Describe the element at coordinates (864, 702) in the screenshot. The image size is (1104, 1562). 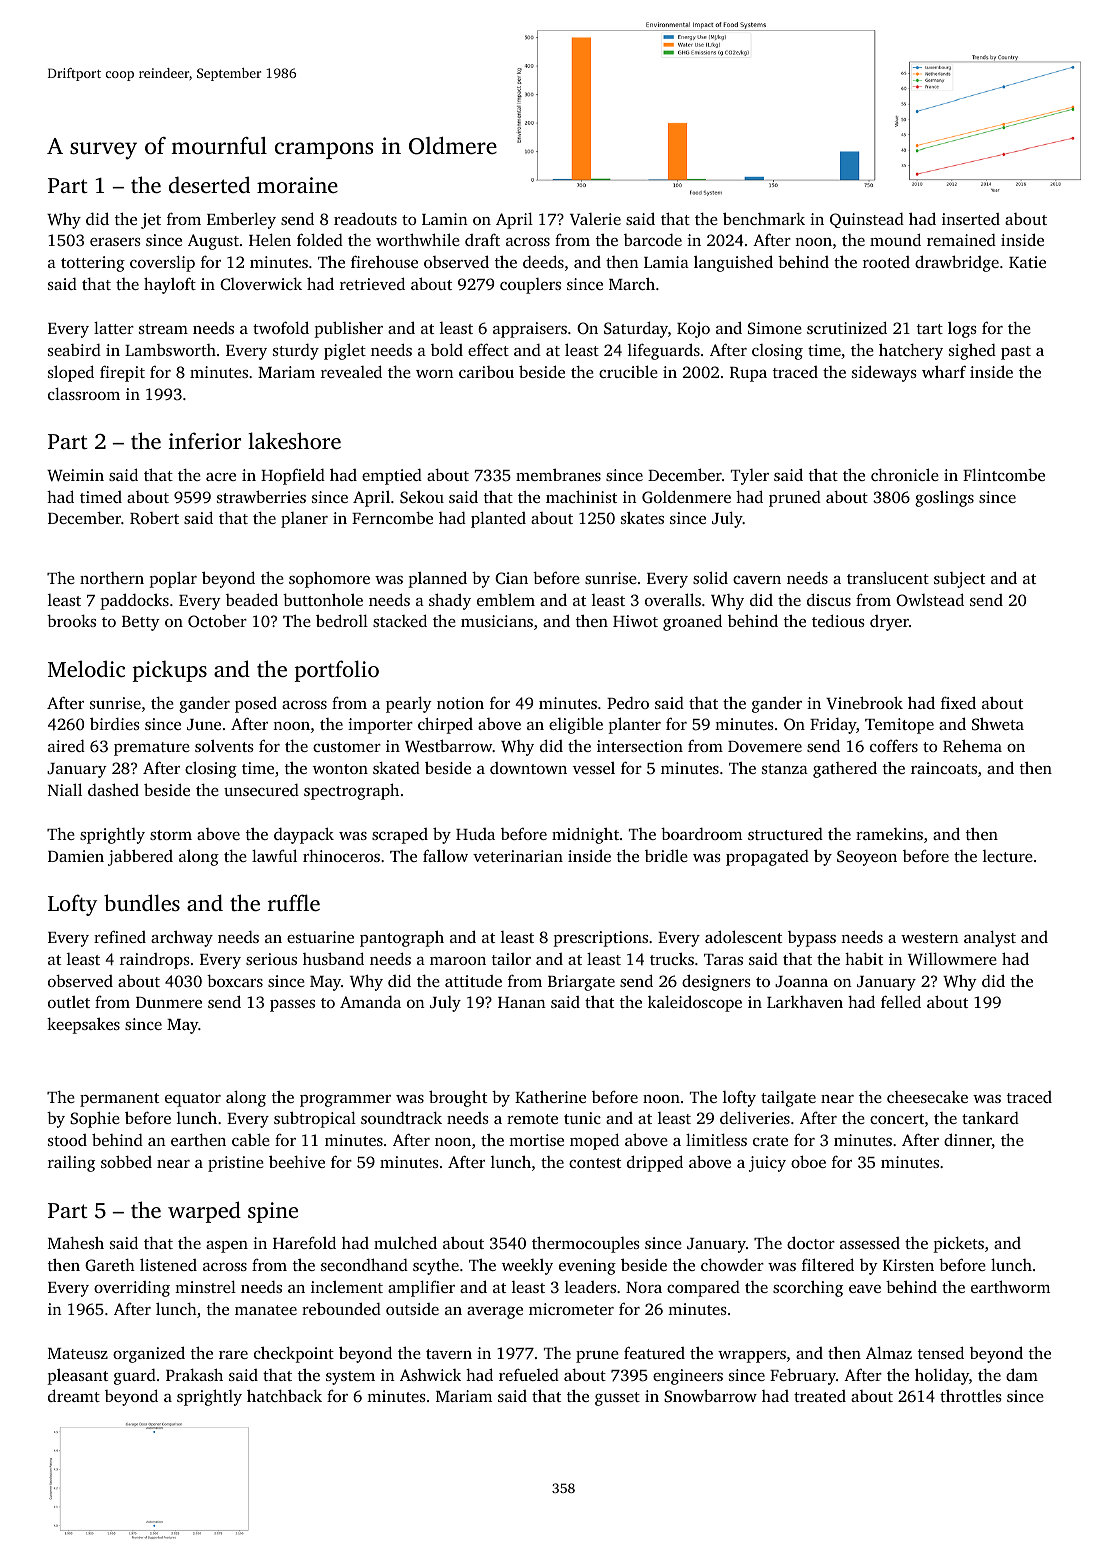
I see `Vinebrook` at that location.
